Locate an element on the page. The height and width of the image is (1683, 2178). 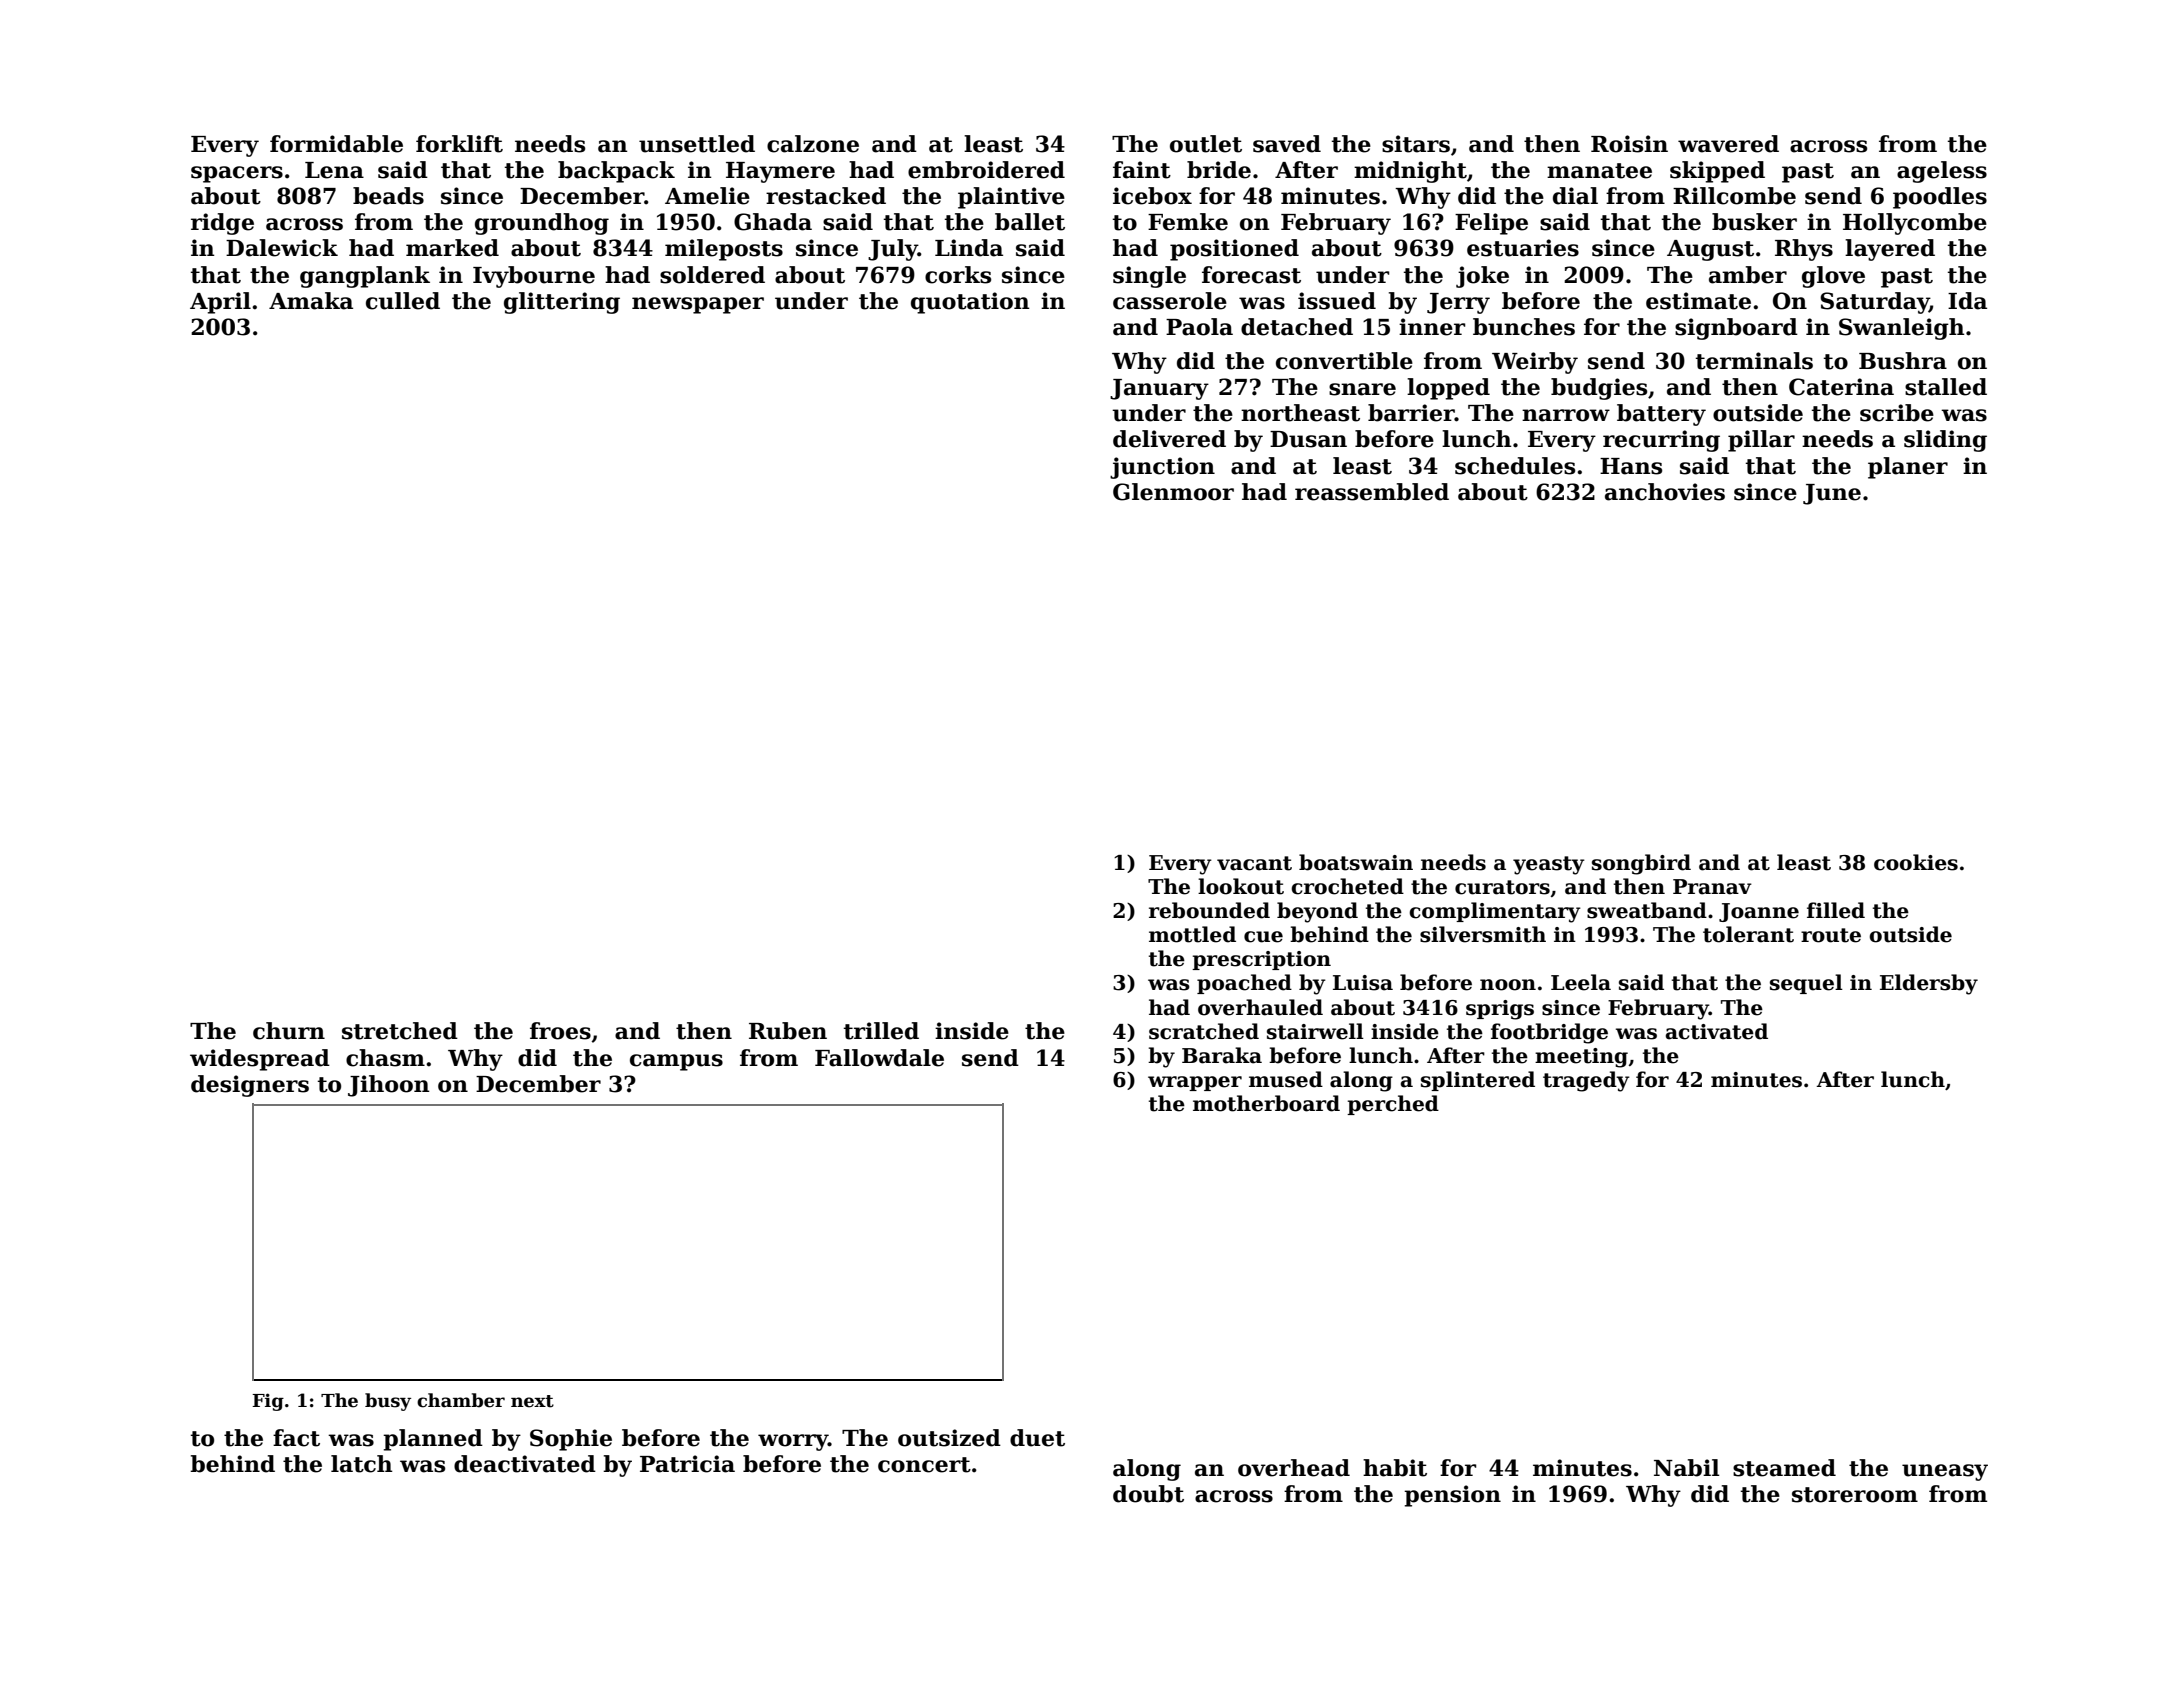
vacant is located at coordinates (1254, 863).
